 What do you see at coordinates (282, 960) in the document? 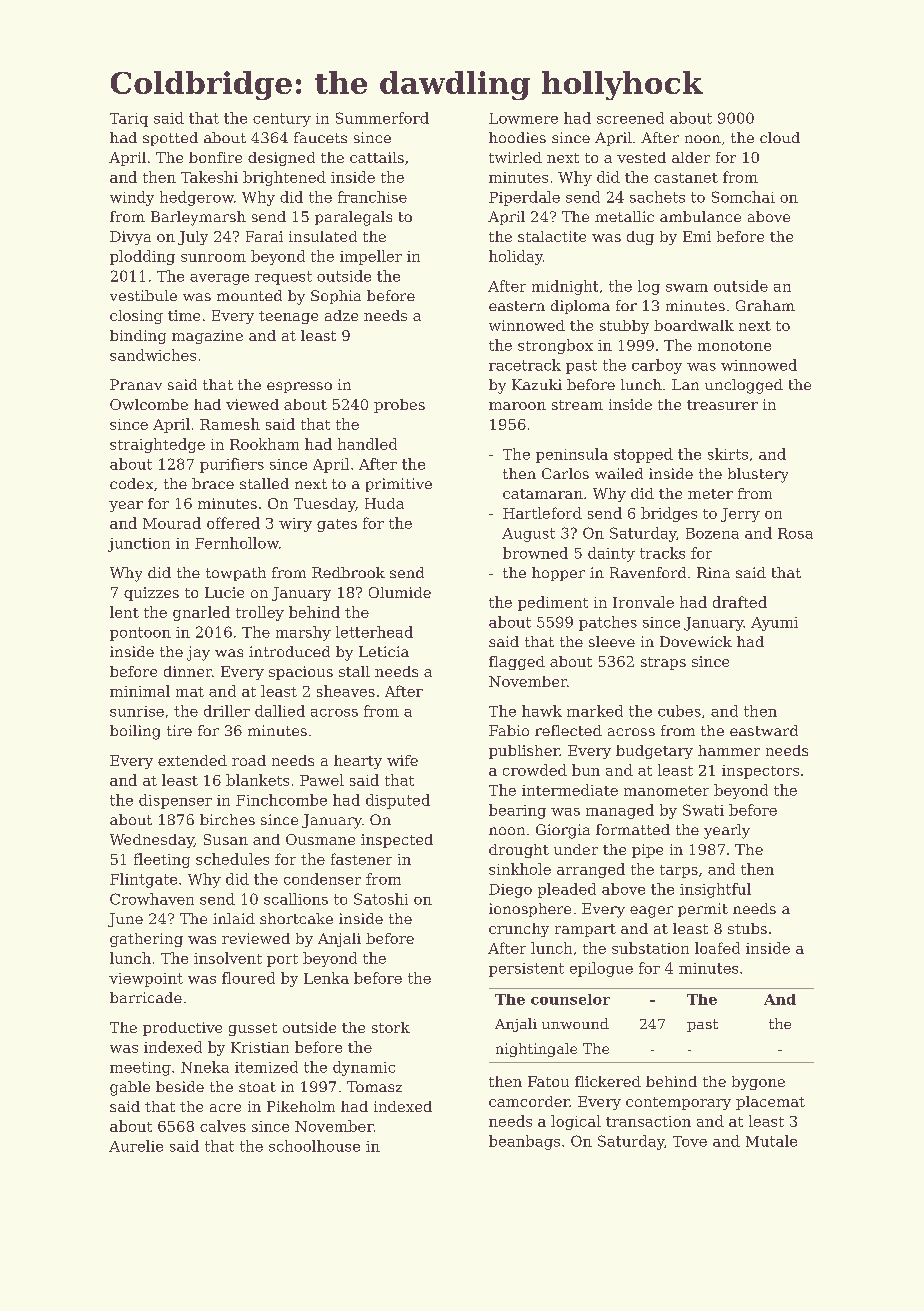
I see `port` at bounding box center [282, 960].
